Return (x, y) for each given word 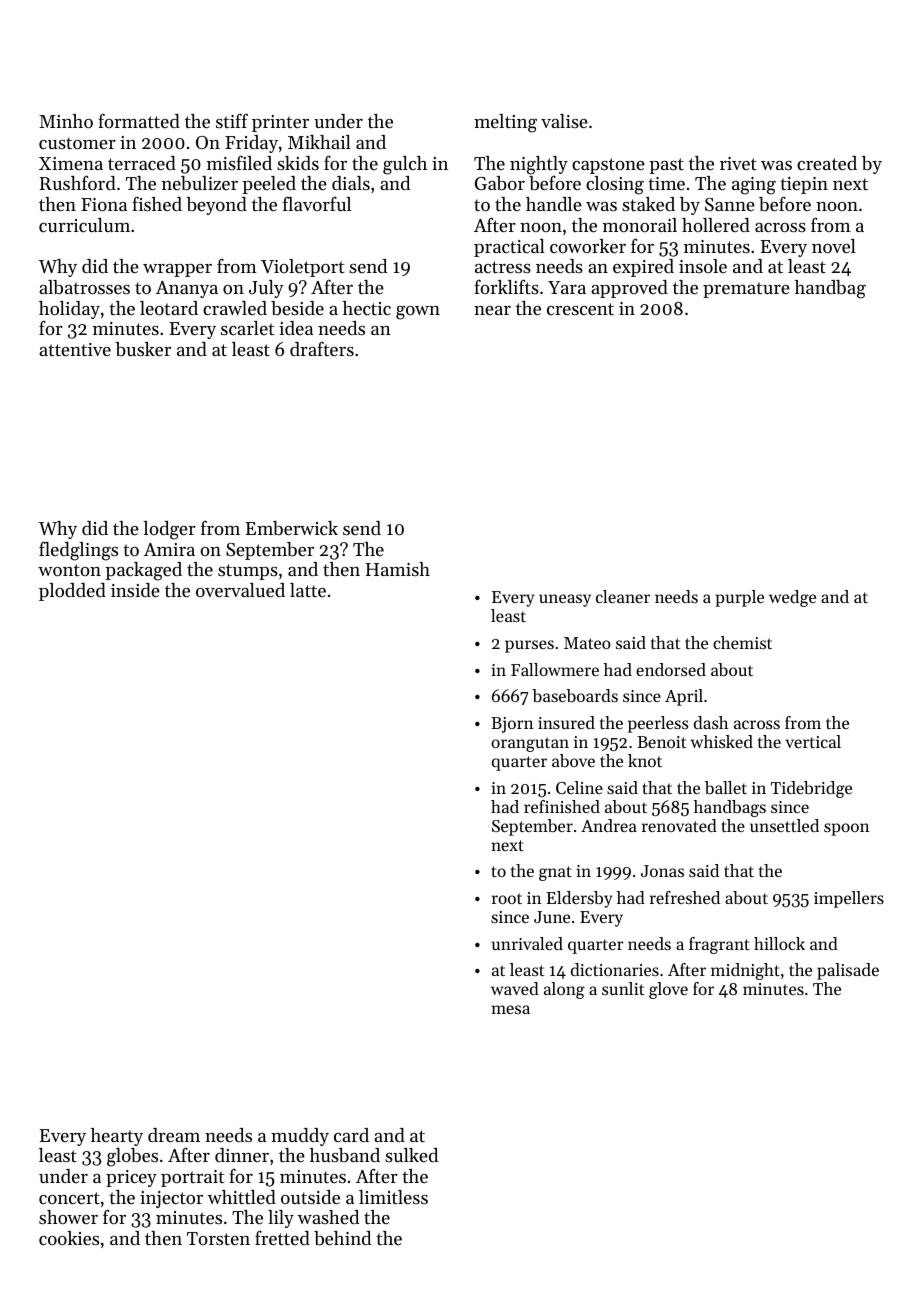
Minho (66, 121)
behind (342, 1238)
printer (280, 123)
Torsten (218, 1238)
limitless (393, 1197)
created (827, 163)
